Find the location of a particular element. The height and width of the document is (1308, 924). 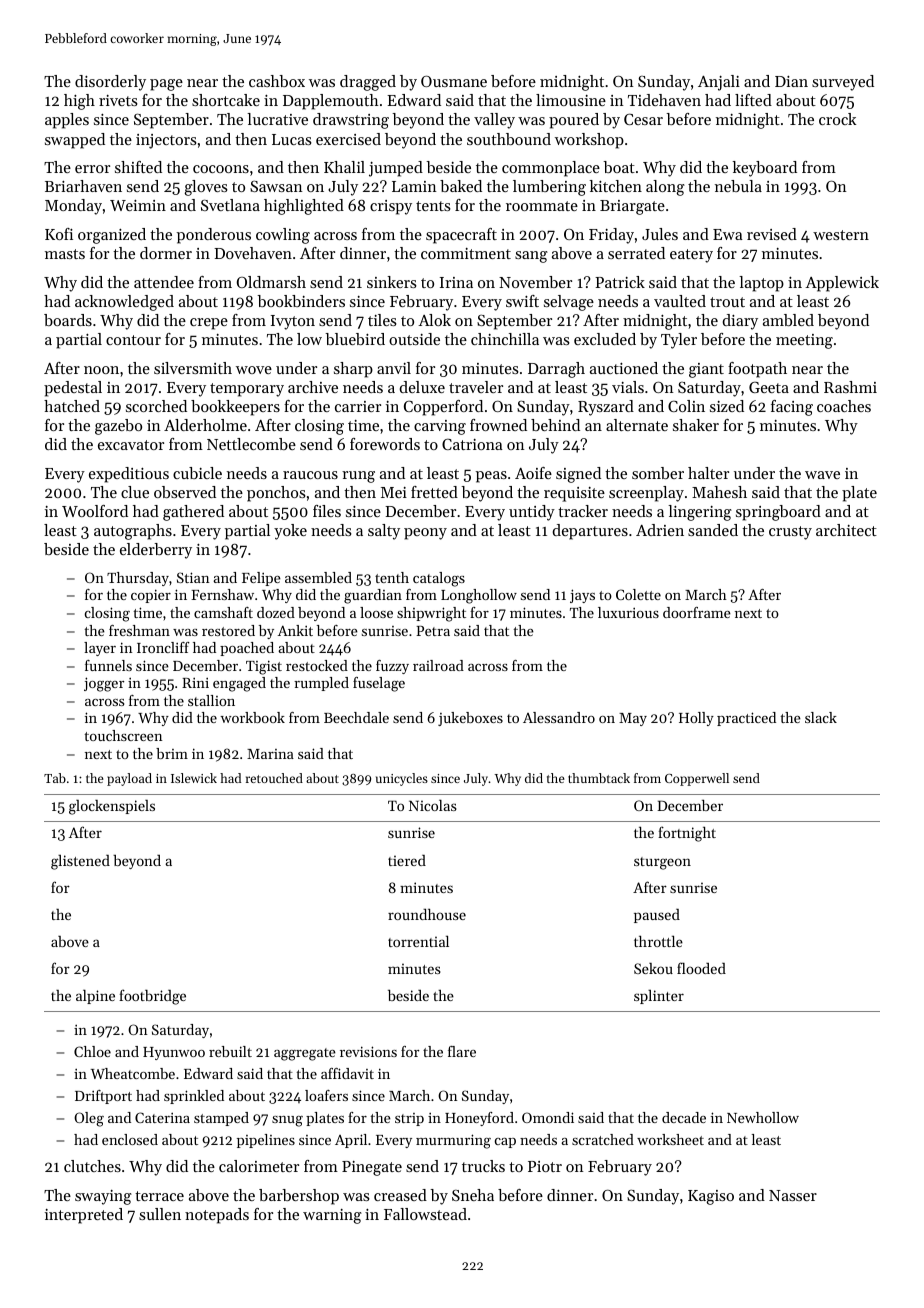

doorframe is located at coordinates (697, 612).
